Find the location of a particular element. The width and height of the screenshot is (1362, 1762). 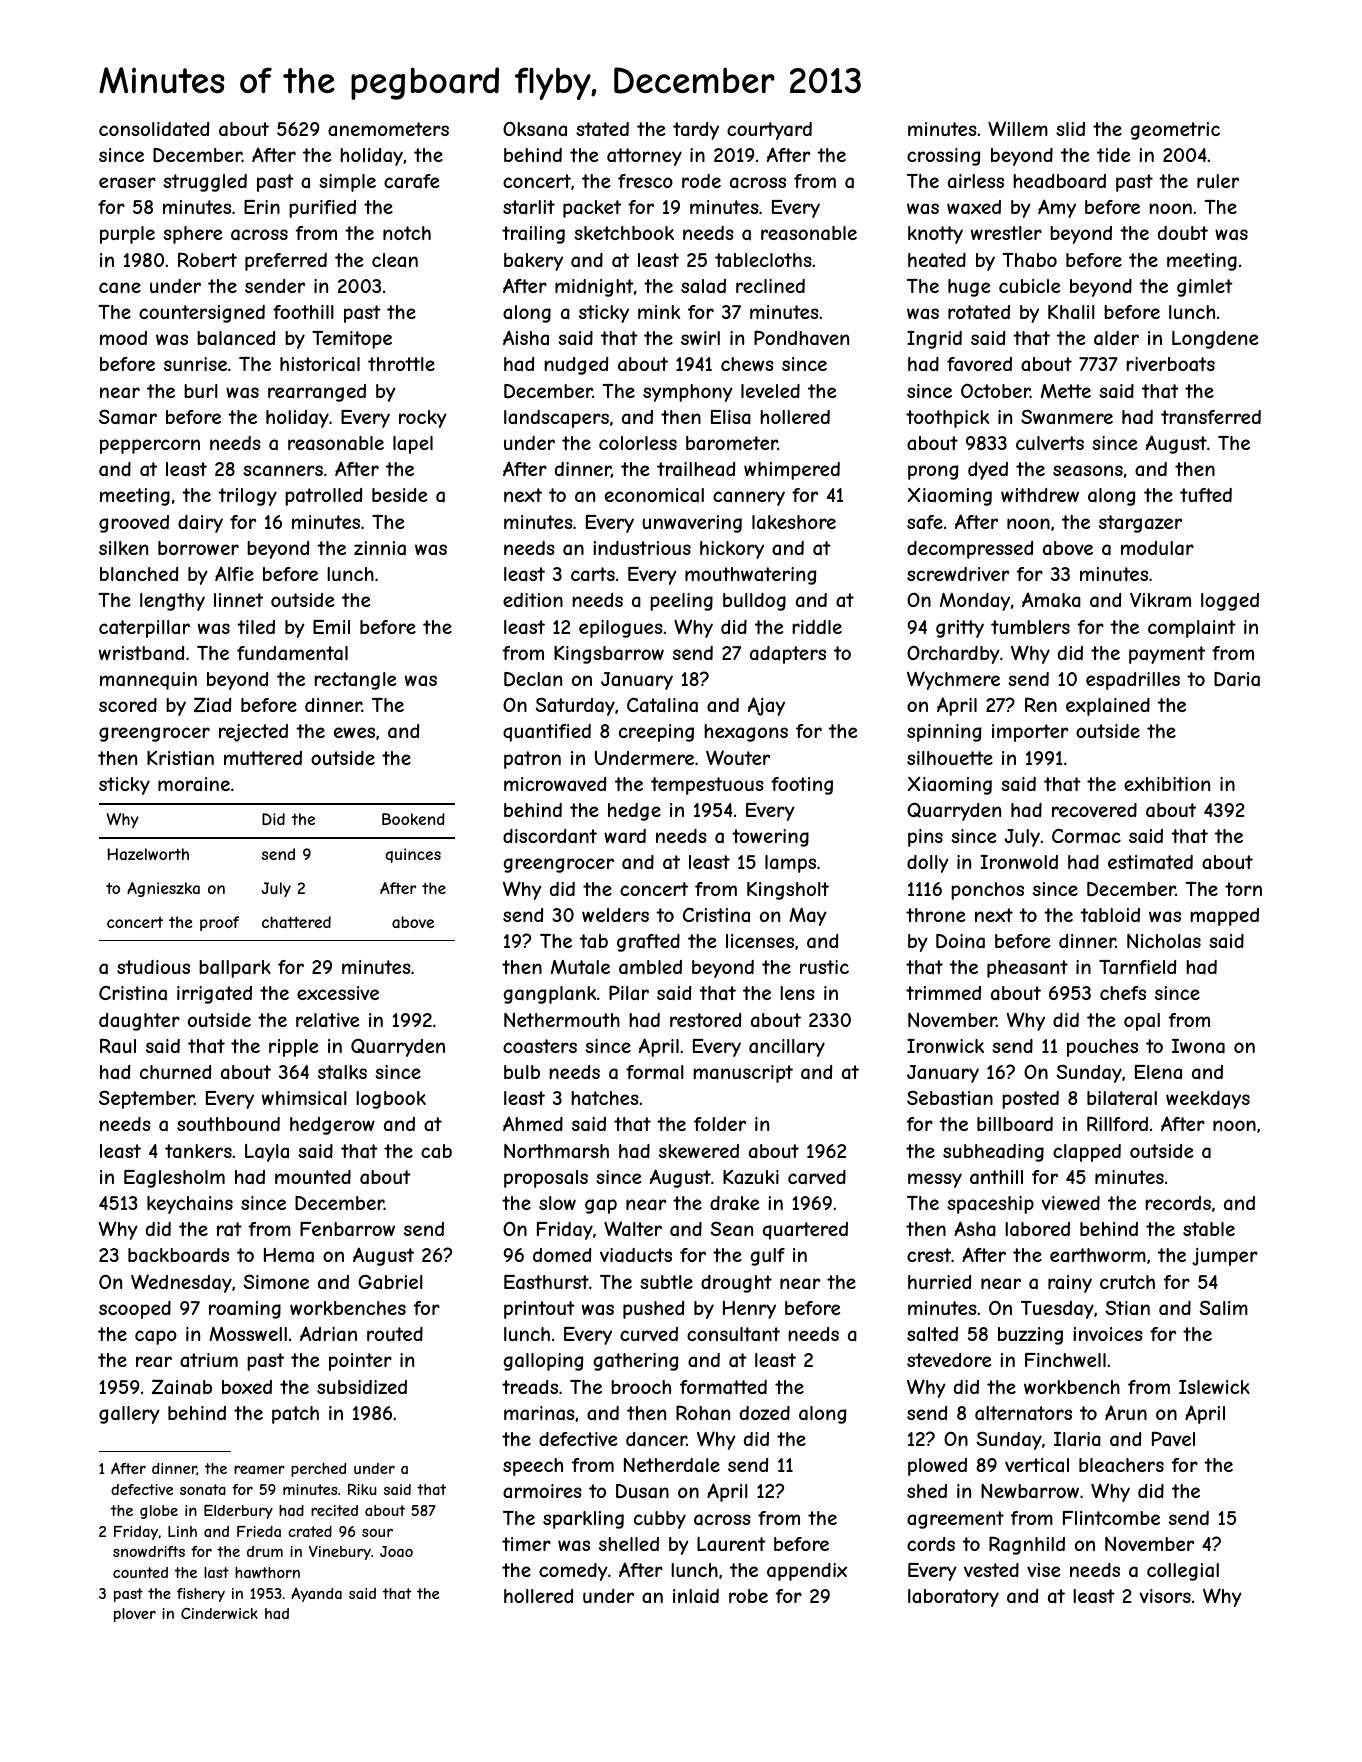

economical is located at coordinates (654, 495).
